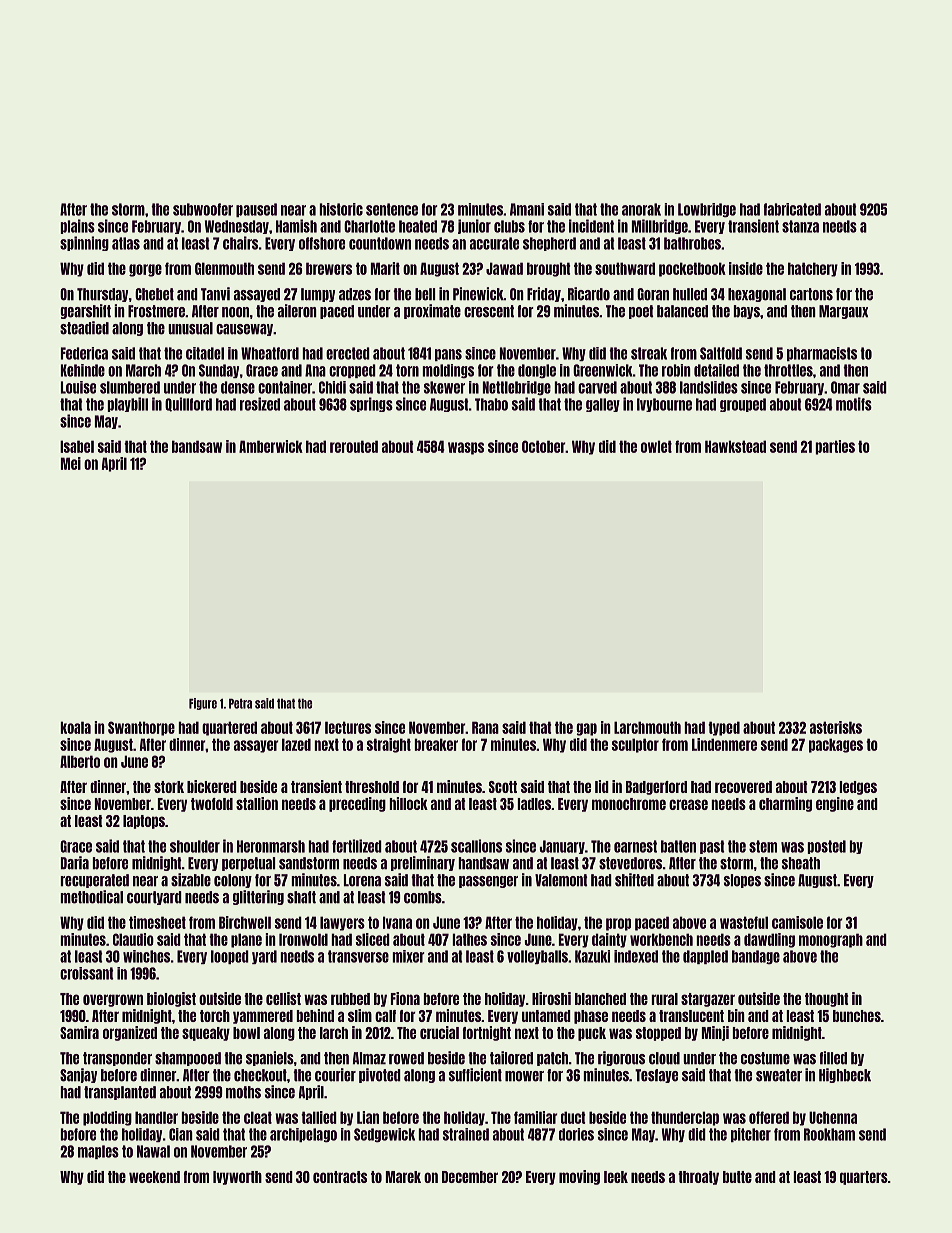 Image resolution: width=952 pixels, height=1233 pixels. Describe the element at coordinates (78, 1075) in the screenshot. I see `Sanjay` at that location.
